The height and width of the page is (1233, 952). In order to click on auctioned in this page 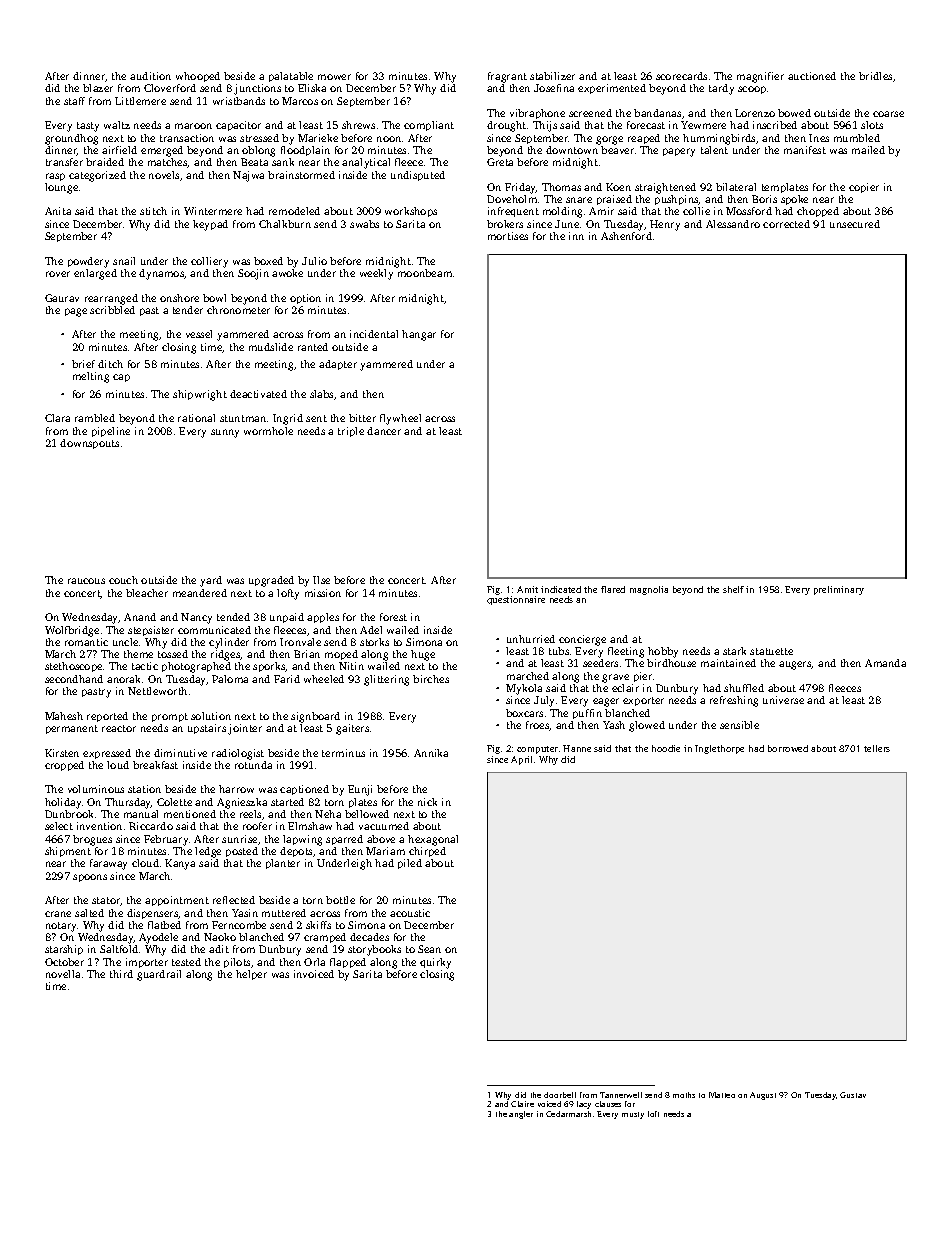, I will do `click(812, 76)`.
